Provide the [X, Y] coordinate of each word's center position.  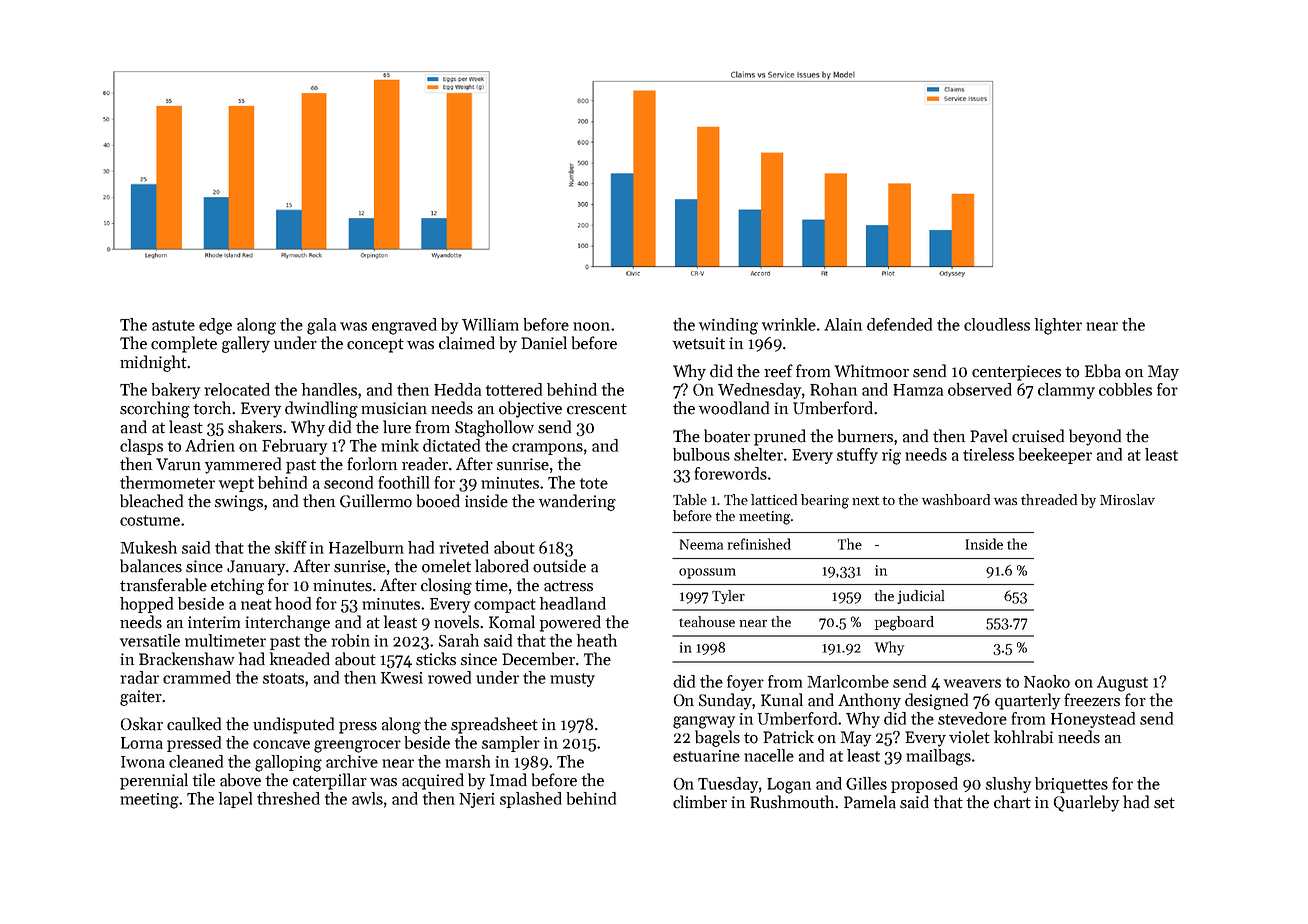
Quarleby [1086, 803]
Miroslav [1127, 499]
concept [375, 345]
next [866, 500]
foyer [745, 683]
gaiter [141, 698]
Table [690, 499]
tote [594, 483]
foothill [403, 482]
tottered [514, 389]
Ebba [1103, 371]
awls [367, 798]
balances [151, 566]
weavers [972, 683]
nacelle [769, 755]
